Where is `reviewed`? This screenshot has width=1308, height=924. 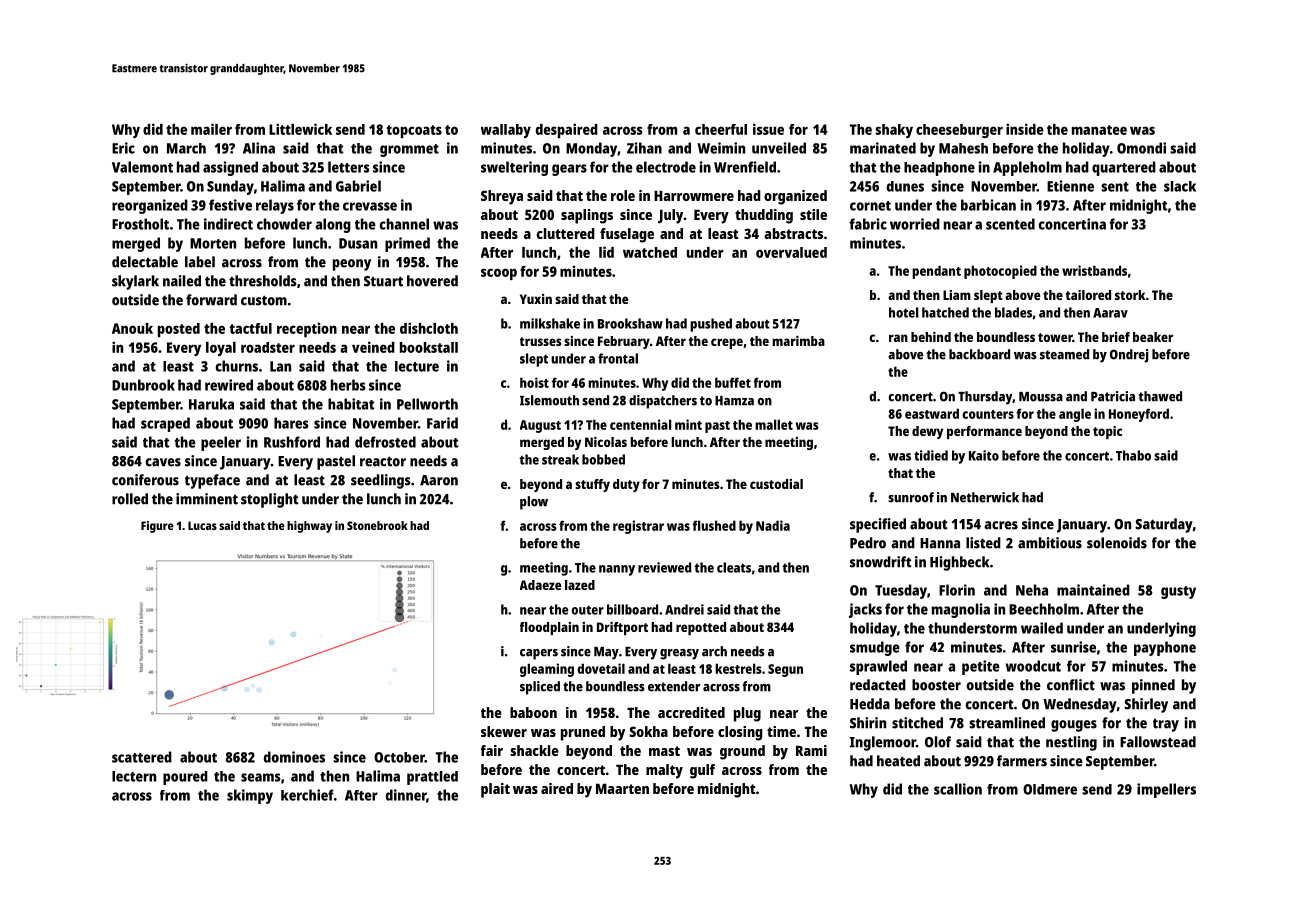
reviewed is located at coordinates (664, 567).
